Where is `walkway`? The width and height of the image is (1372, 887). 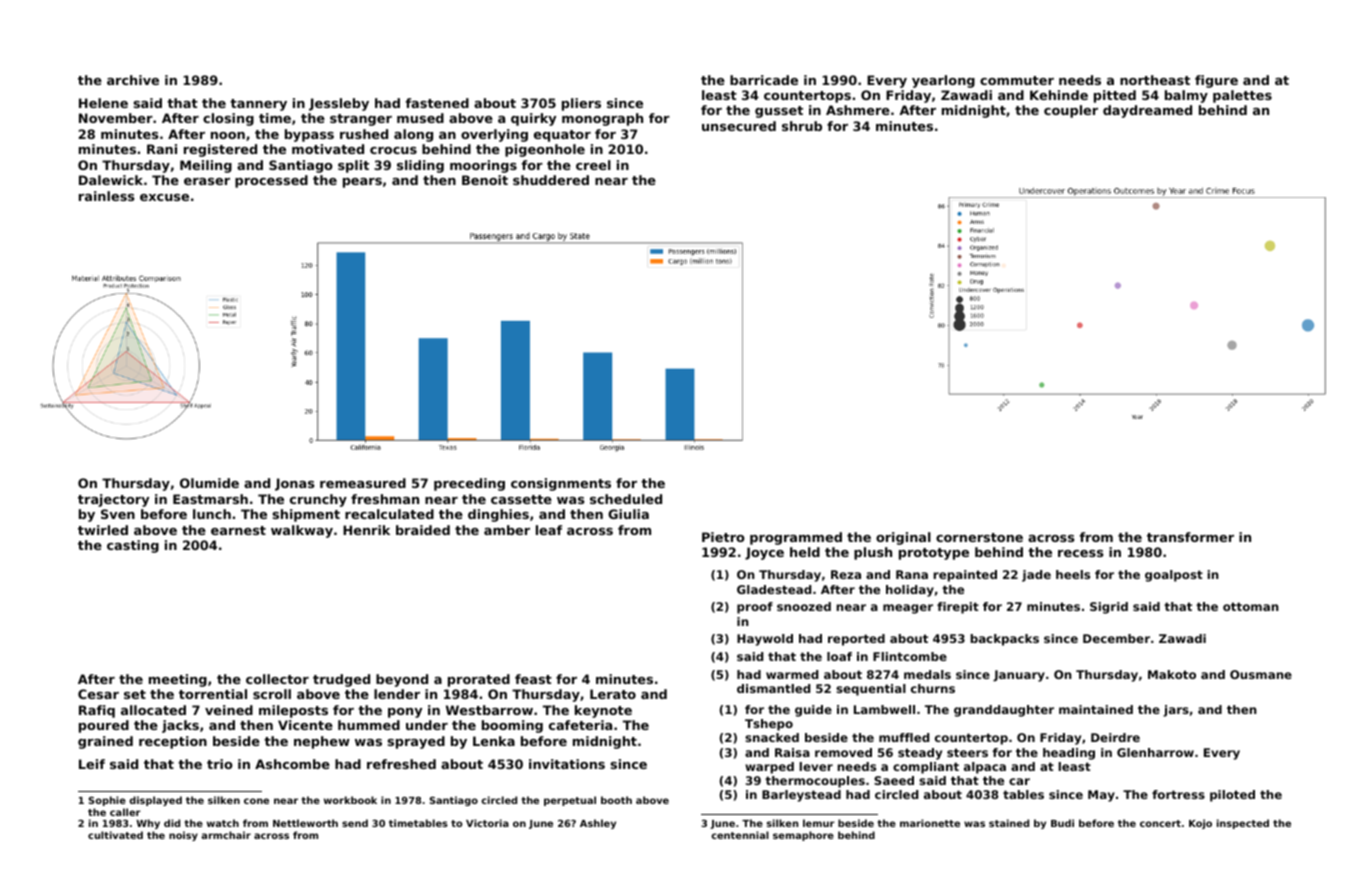
walkway is located at coordinates (302, 531).
